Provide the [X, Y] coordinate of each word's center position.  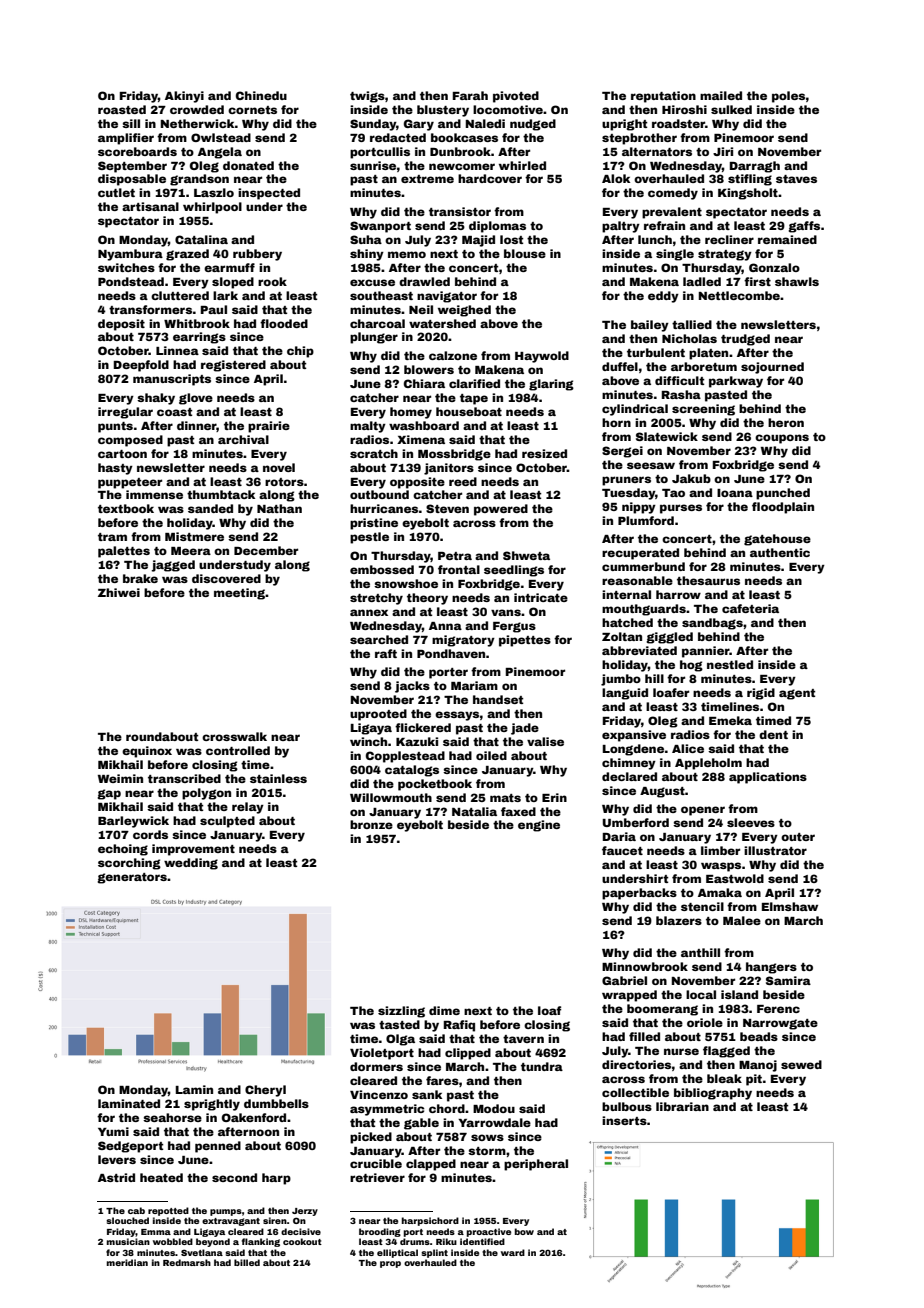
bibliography [713, 1094]
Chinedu [261, 95]
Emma [156, 1232]
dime [444, 1010]
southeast [381, 295]
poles [789, 97]
